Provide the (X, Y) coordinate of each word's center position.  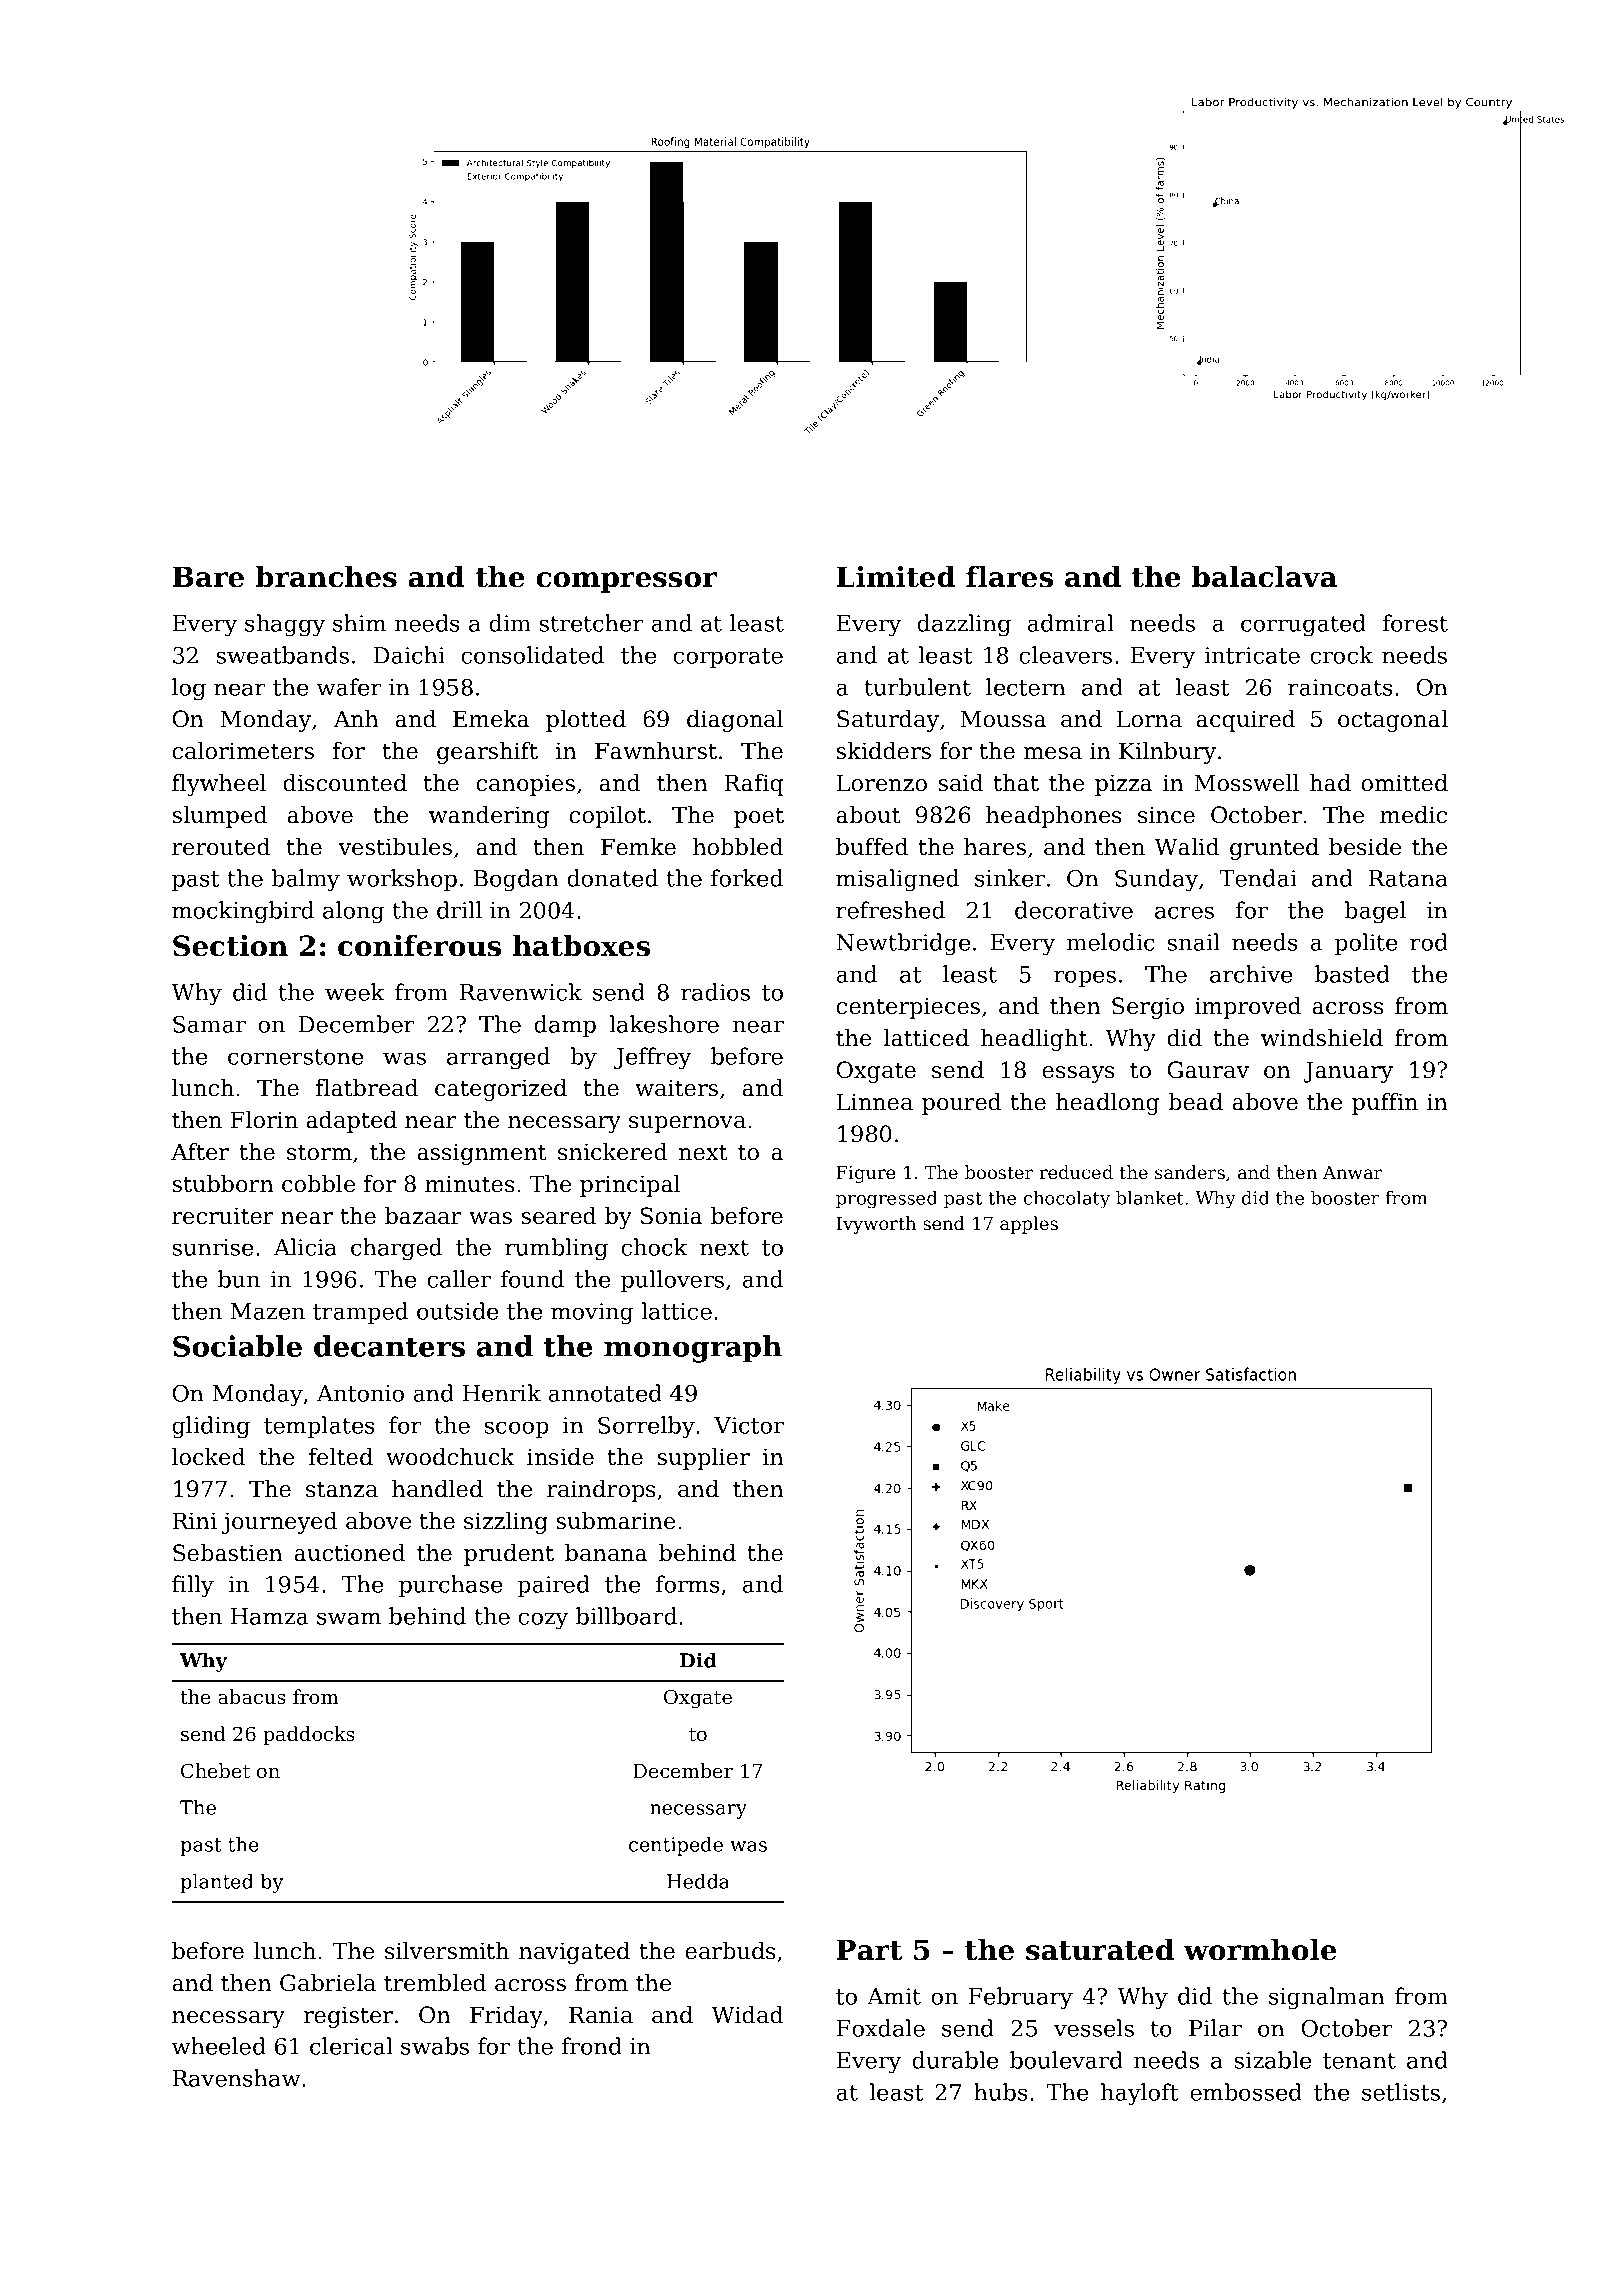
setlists (1401, 2092)
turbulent (917, 687)
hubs (1001, 2092)
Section (230, 946)
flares (1009, 577)
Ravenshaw (237, 2078)
